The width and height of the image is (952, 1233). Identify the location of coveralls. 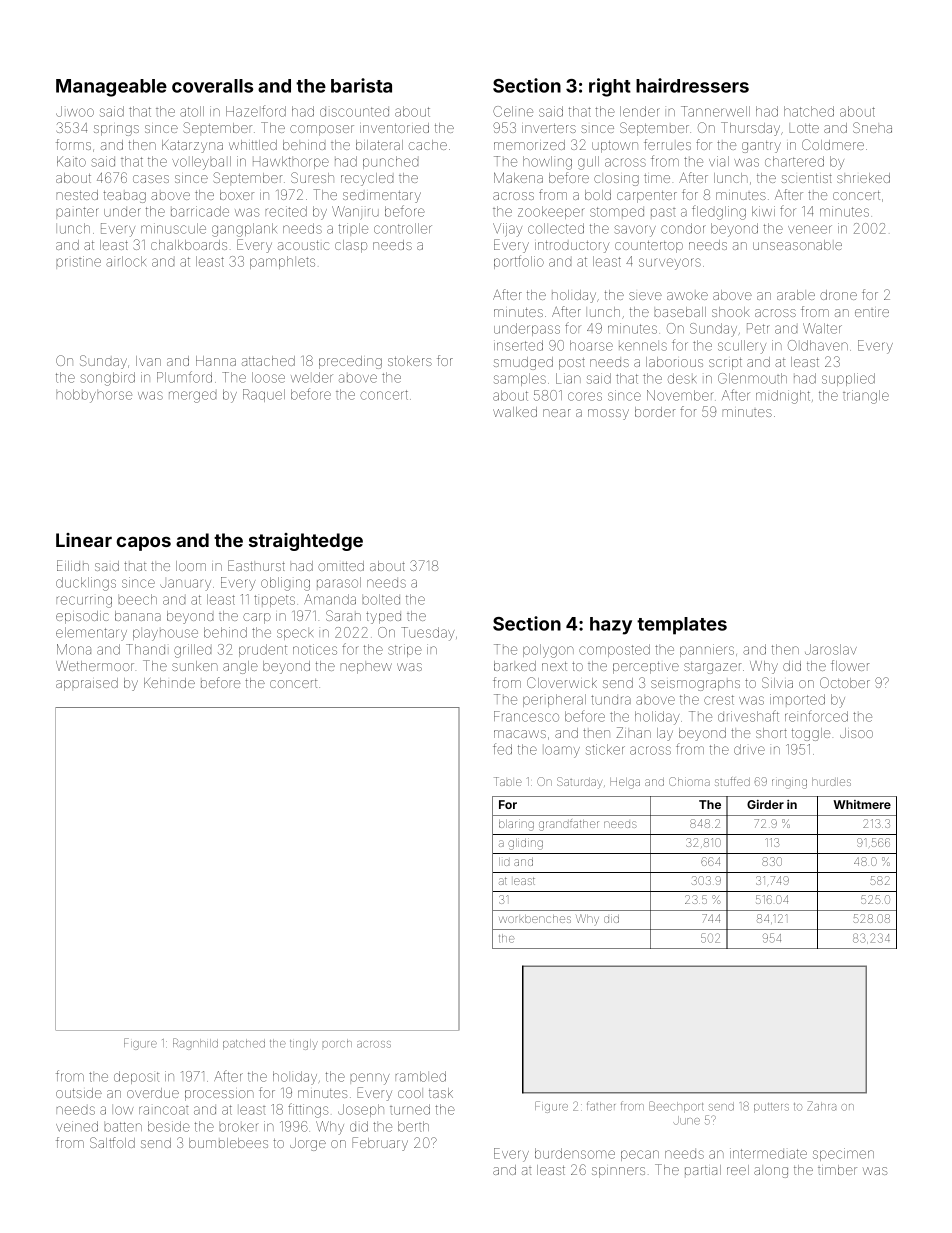
(212, 86).
